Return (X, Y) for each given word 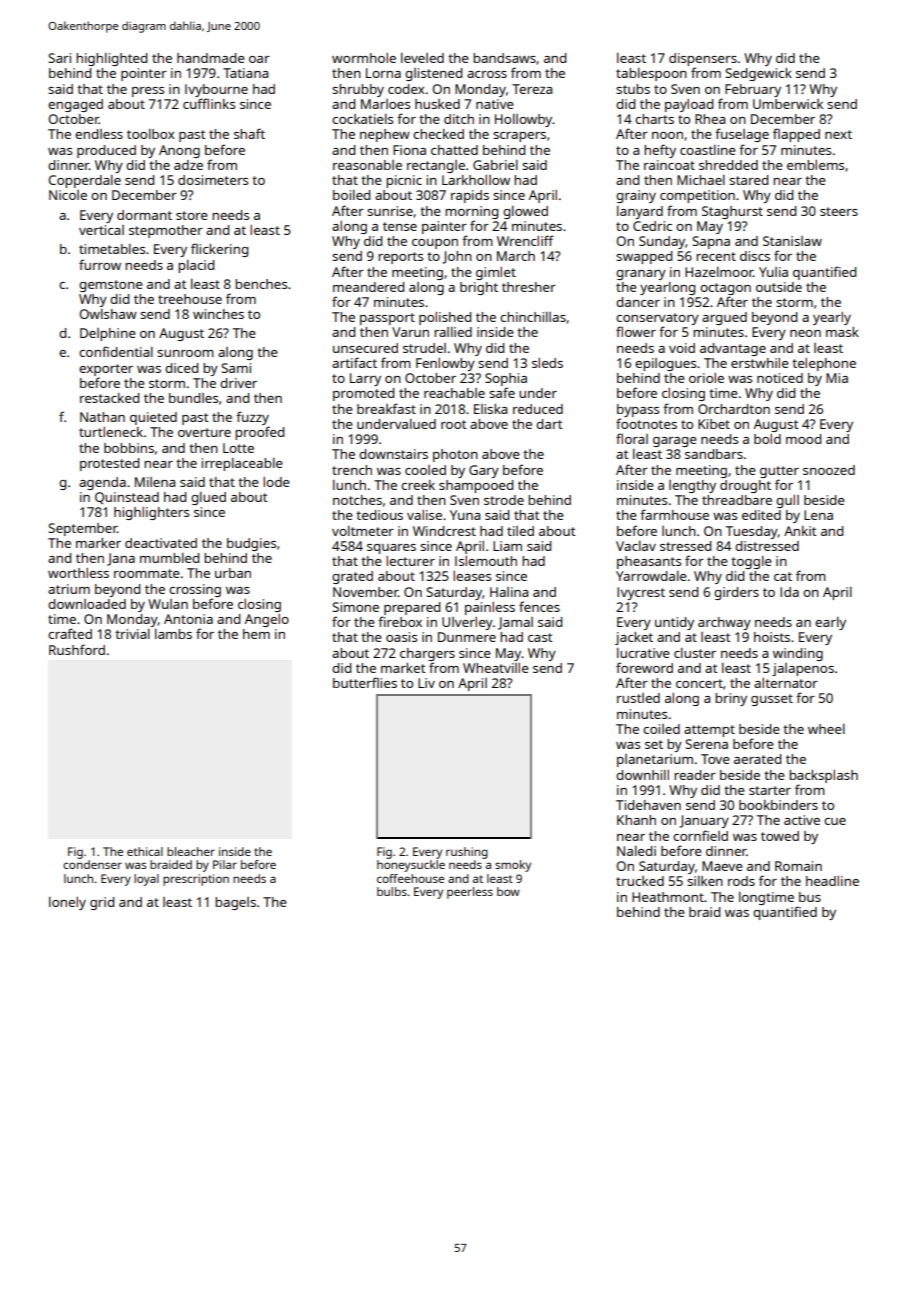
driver (238, 383)
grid (102, 903)
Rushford (77, 649)
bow (508, 891)
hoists (772, 637)
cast (540, 637)
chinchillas (533, 317)
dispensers (703, 59)
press (148, 92)
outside (779, 287)
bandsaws (504, 58)
